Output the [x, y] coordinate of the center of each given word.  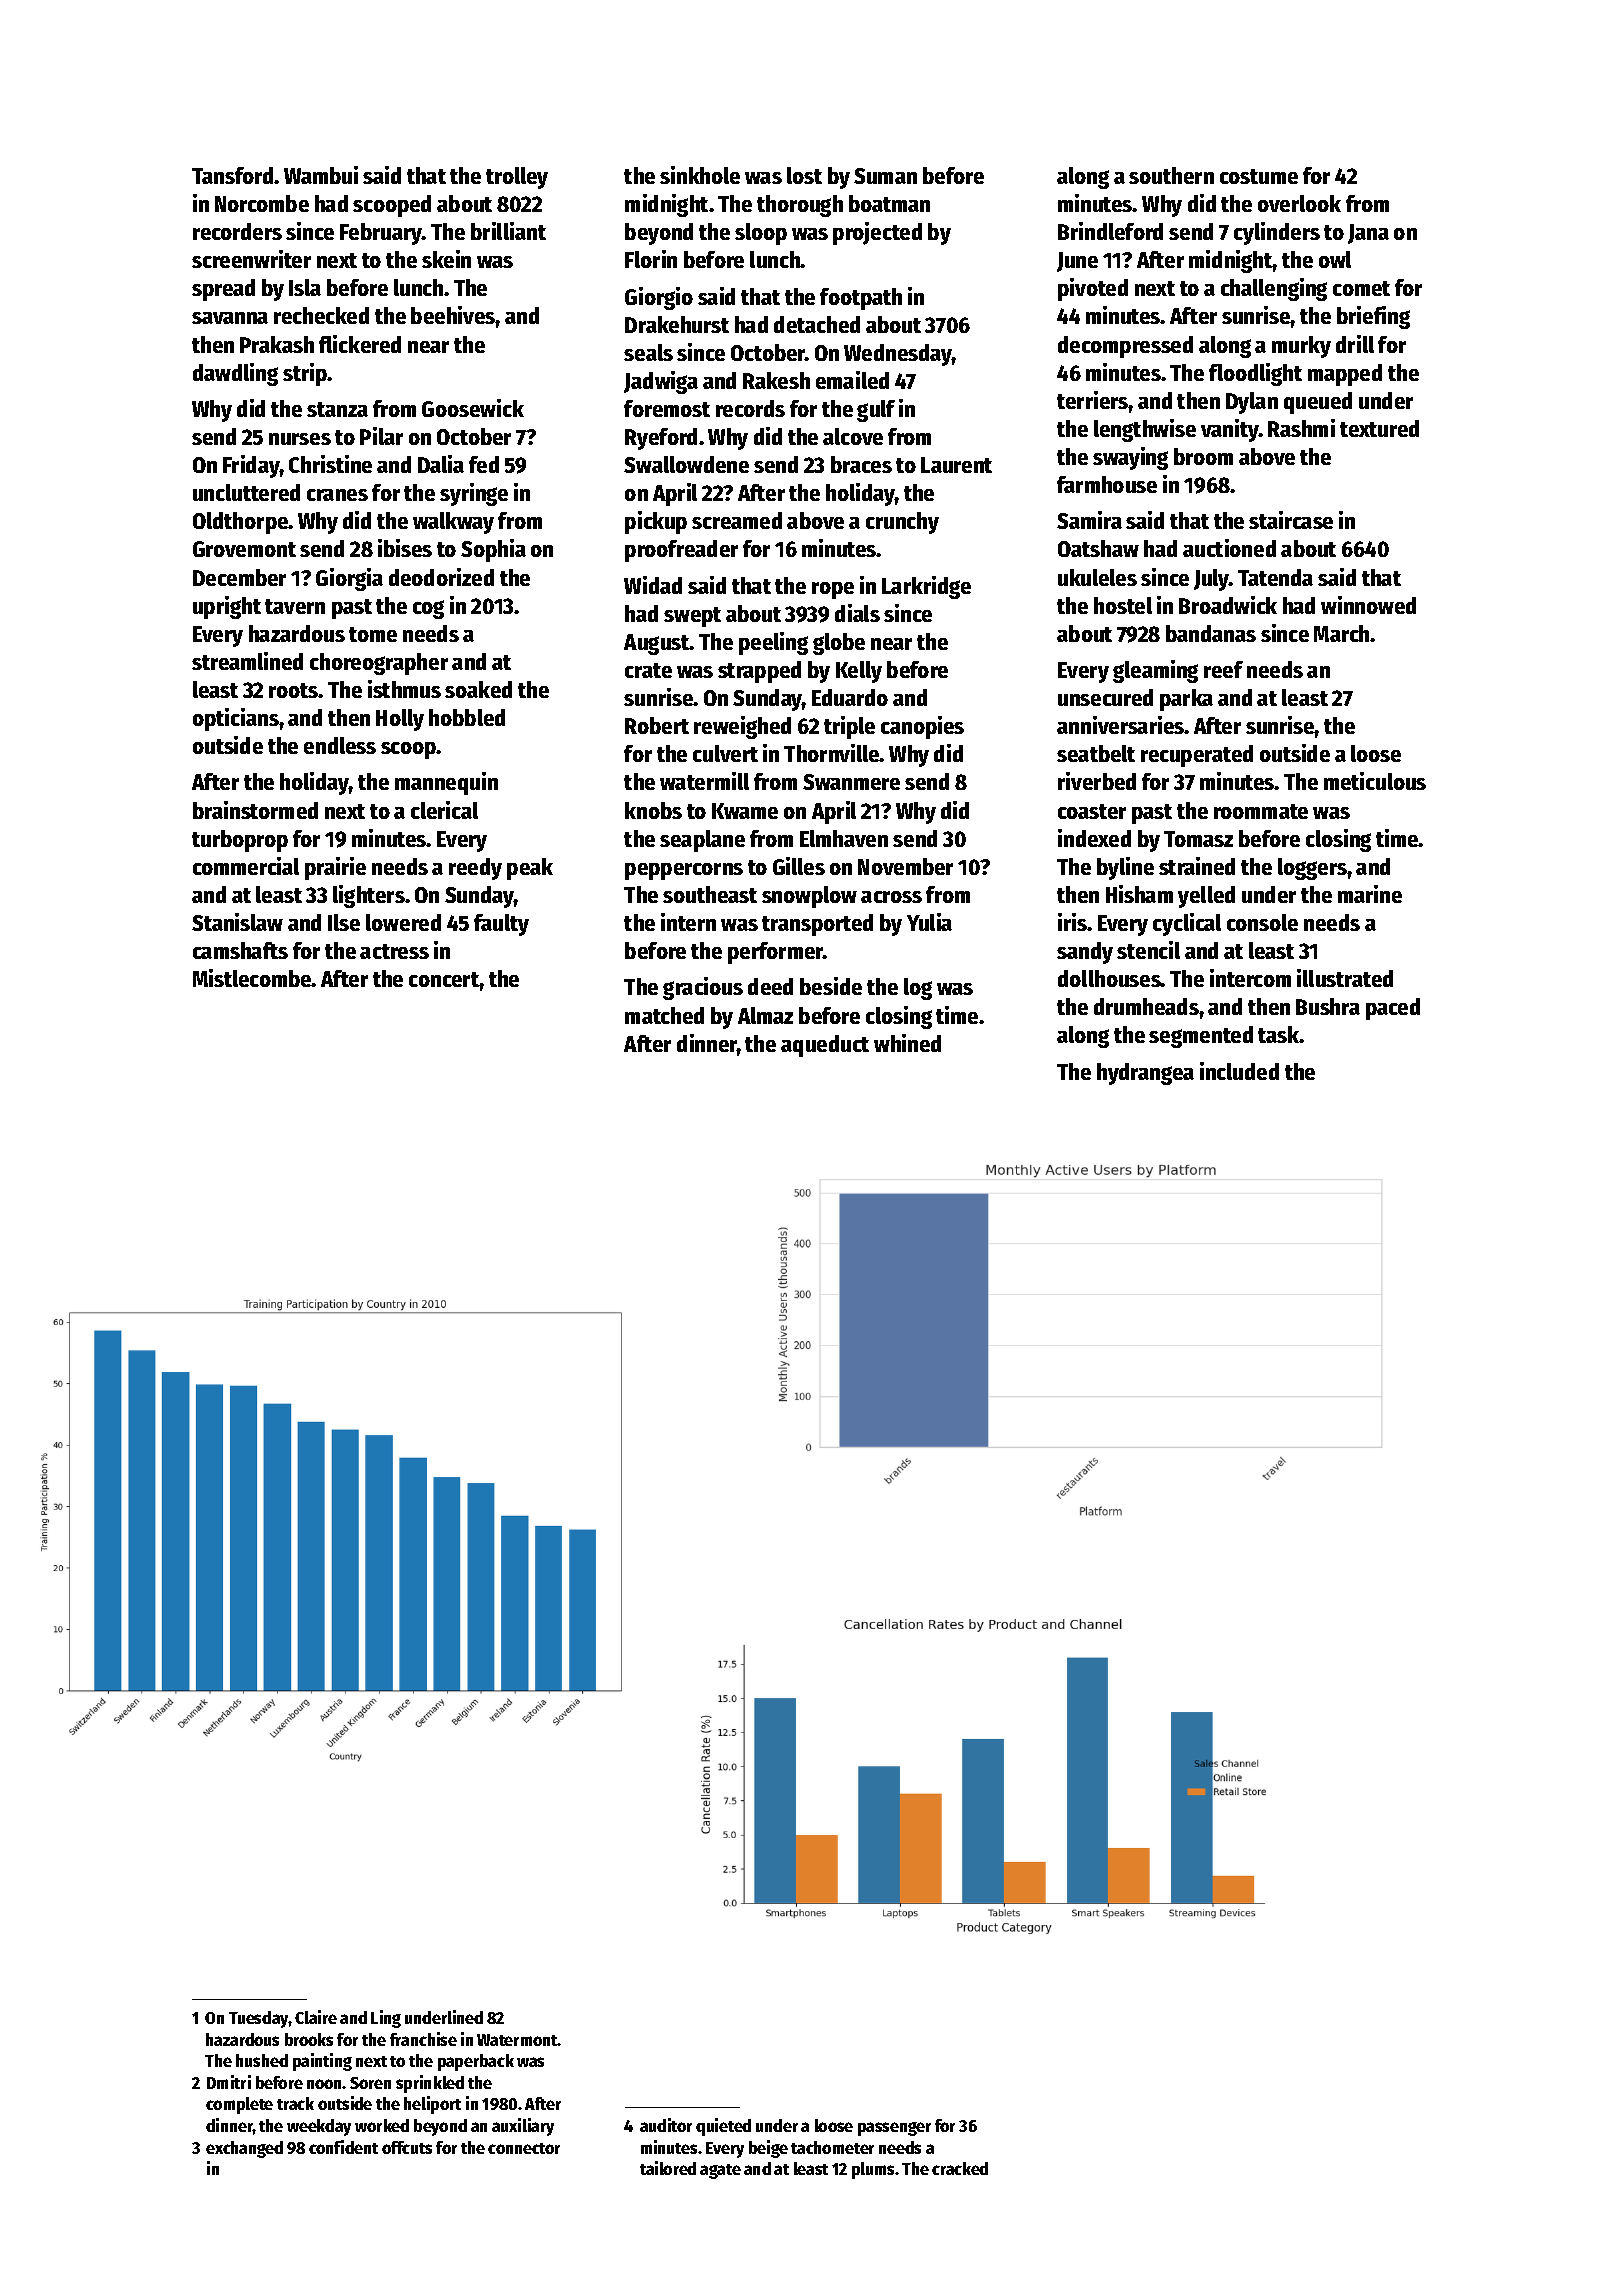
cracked [960, 2168]
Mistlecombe [252, 978]
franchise [423, 2039]
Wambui [321, 175]
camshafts [240, 950]
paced [1393, 1009]
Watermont [517, 2040]
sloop [761, 234]
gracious [703, 988]
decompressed [1125, 347]
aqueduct [825, 1046]
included [1239, 1071]
